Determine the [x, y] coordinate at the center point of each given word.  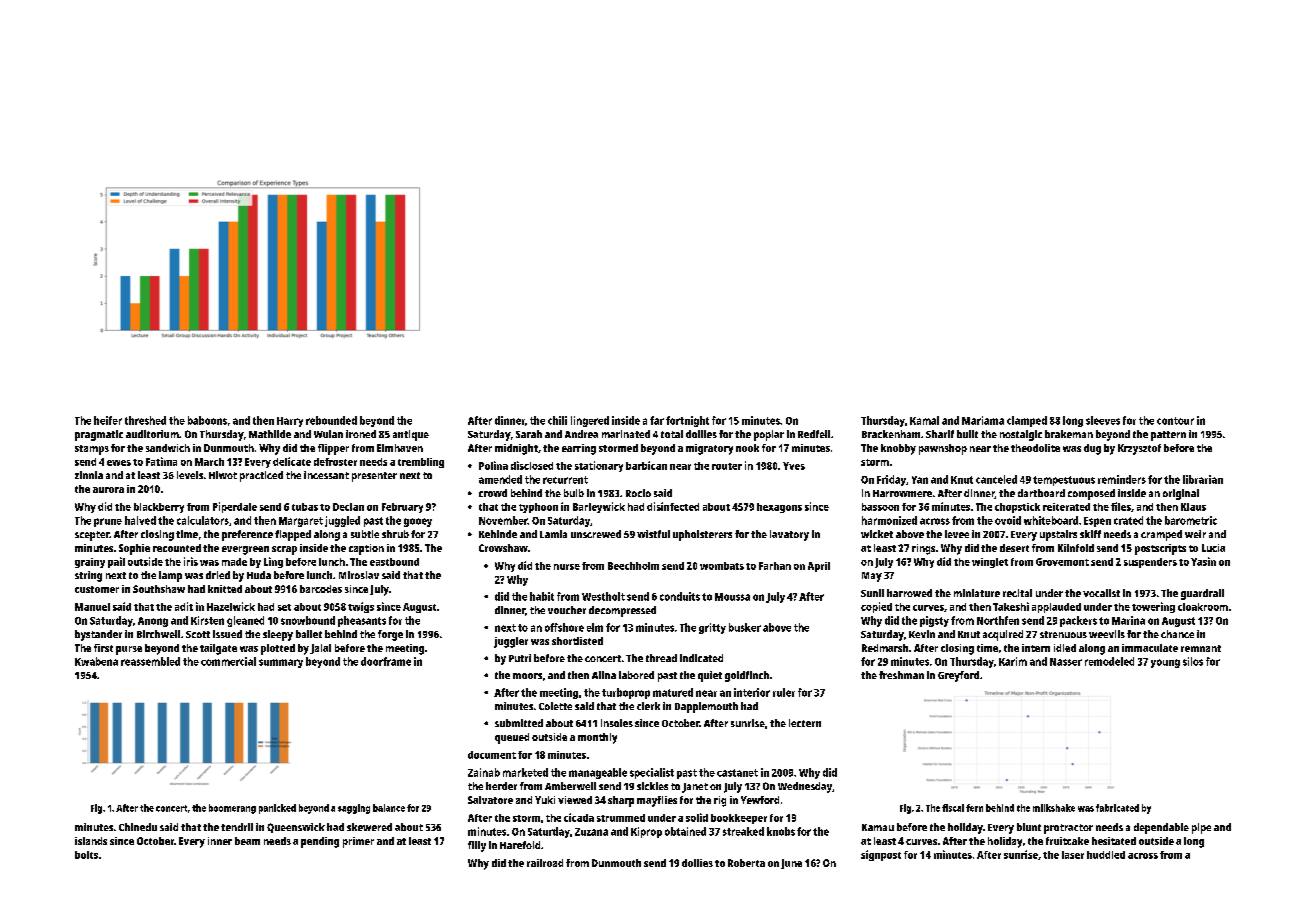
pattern [1168, 436]
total [672, 434]
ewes [119, 463]
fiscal [953, 808]
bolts [86, 855]
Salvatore [490, 800]
